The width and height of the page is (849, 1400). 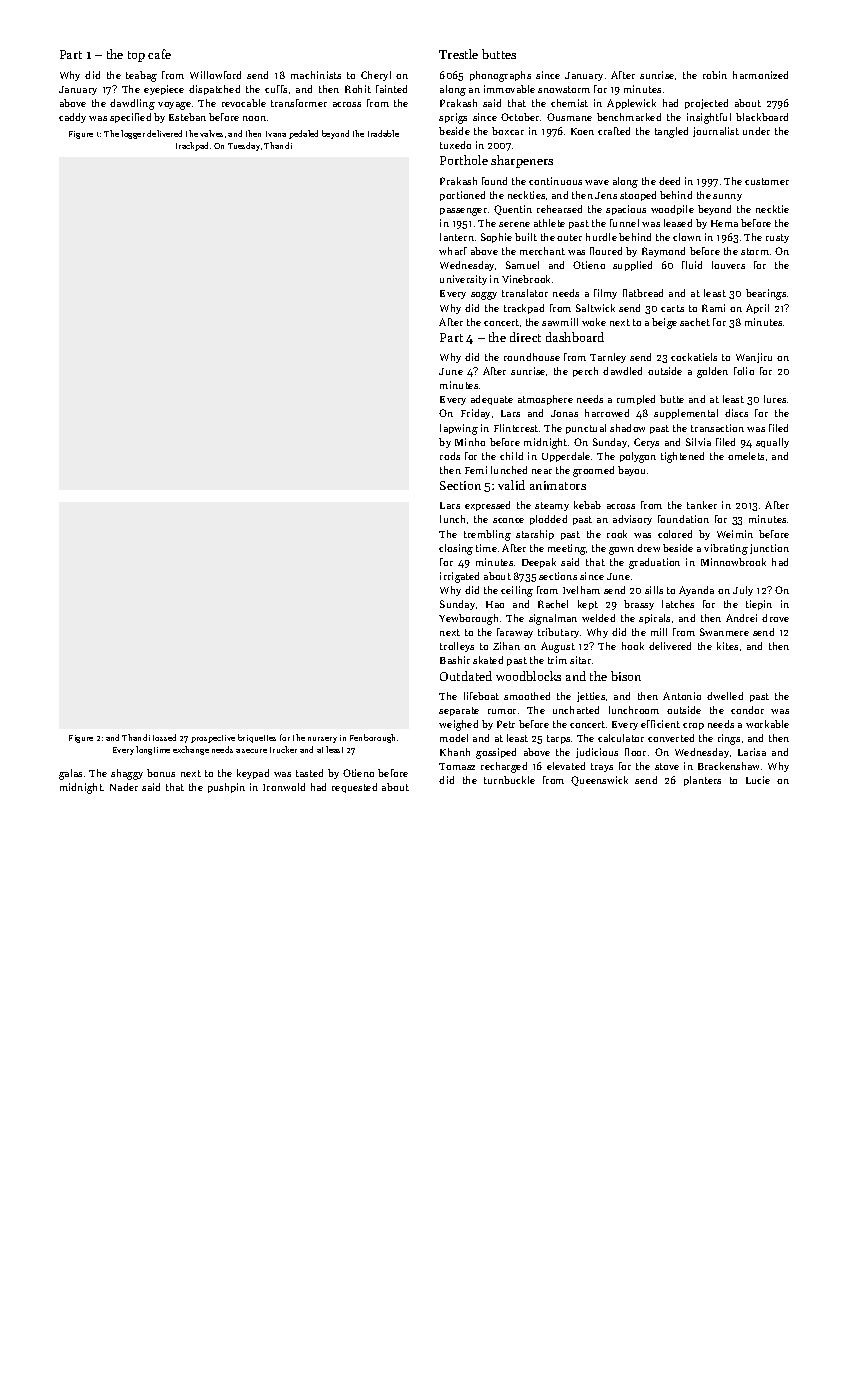 I want to click on phonographs, so click(x=500, y=76).
